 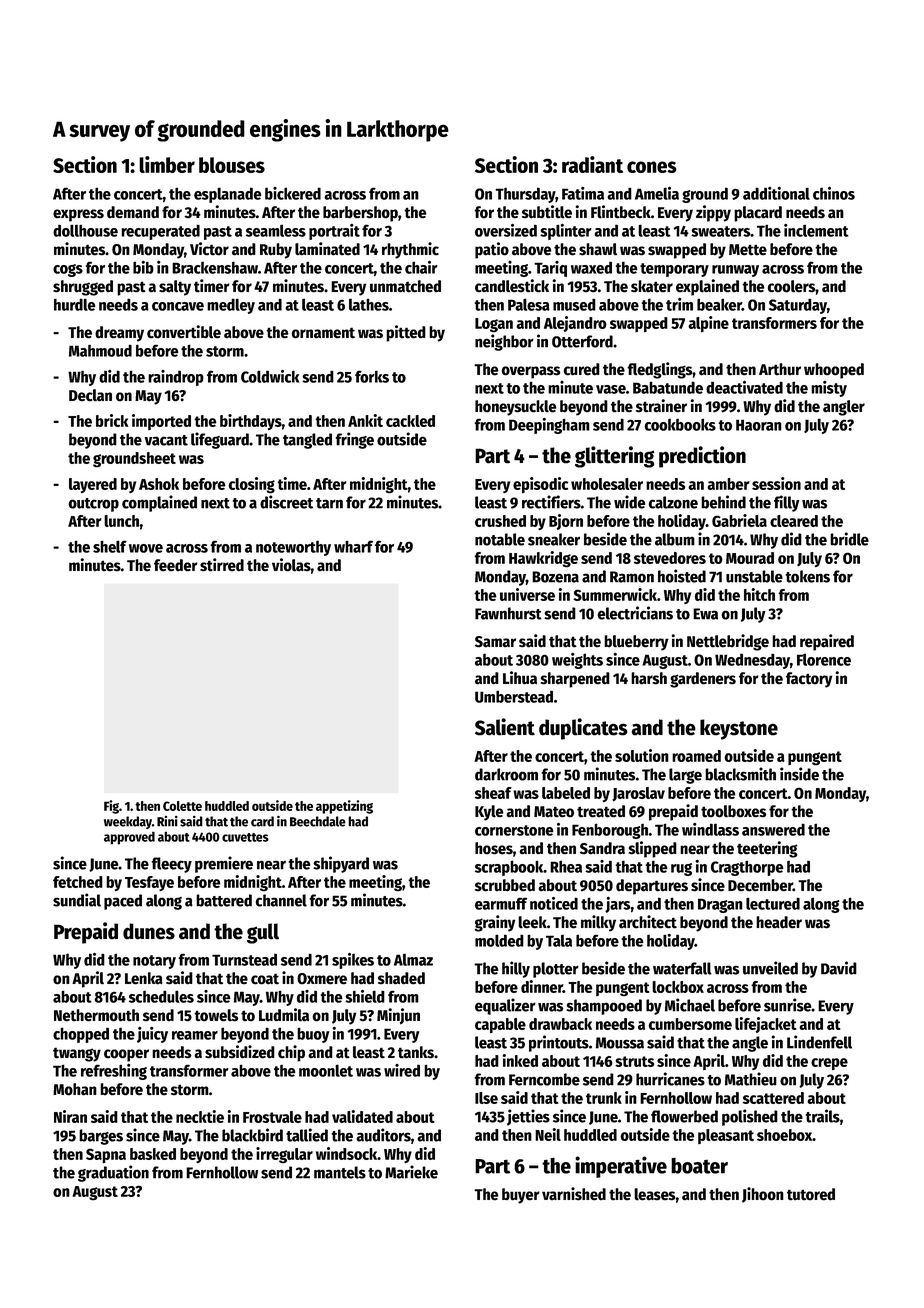 I want to click on tarn, so click(x=329, y=503).
